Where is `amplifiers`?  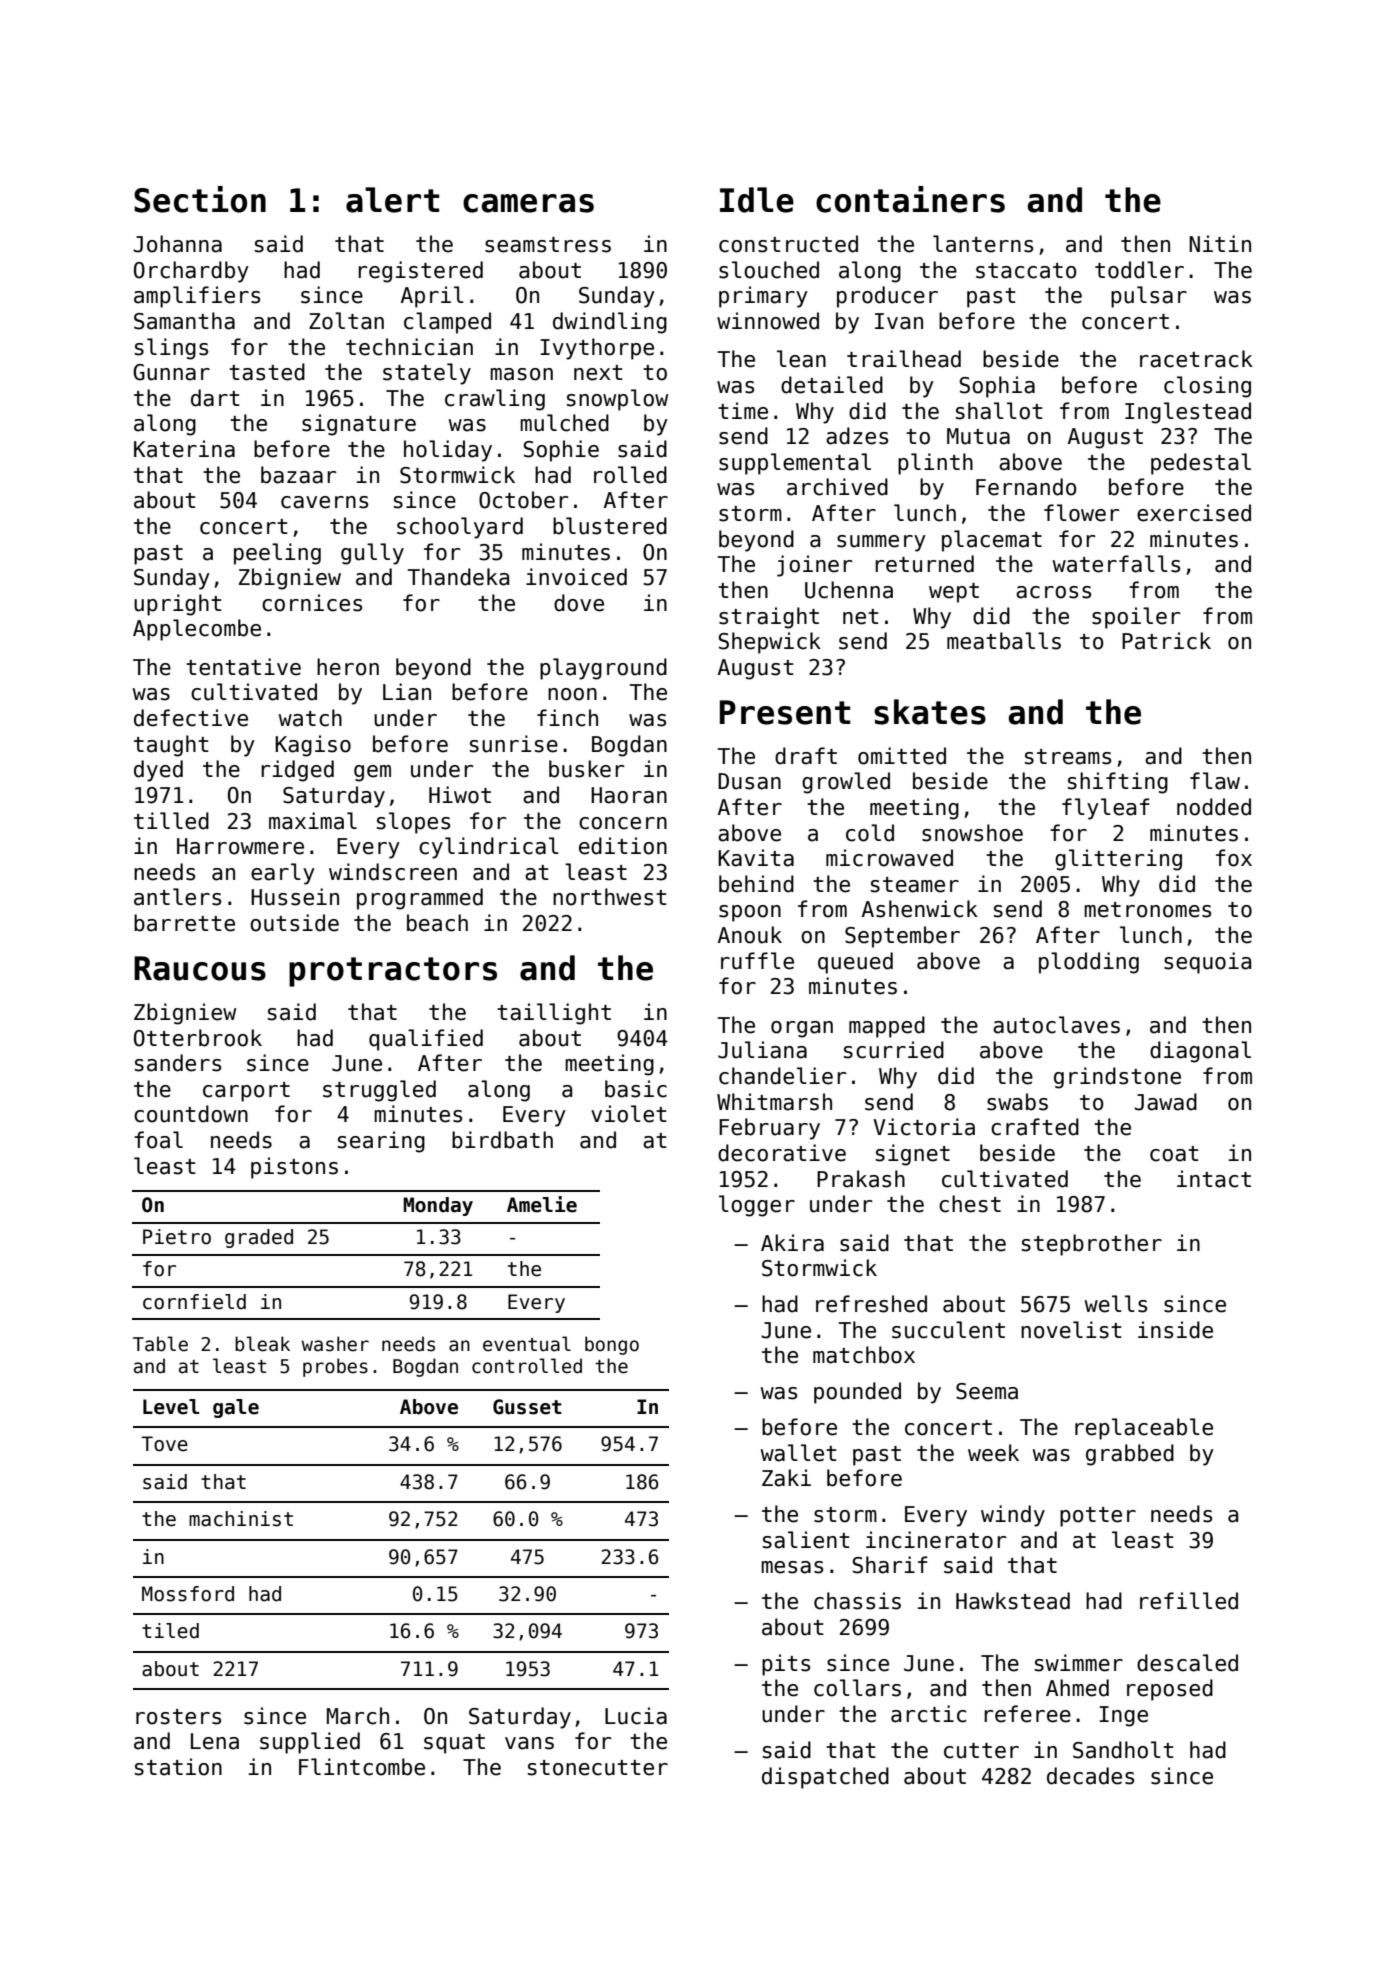
amplifiers is located at coordinates (197, 297).
